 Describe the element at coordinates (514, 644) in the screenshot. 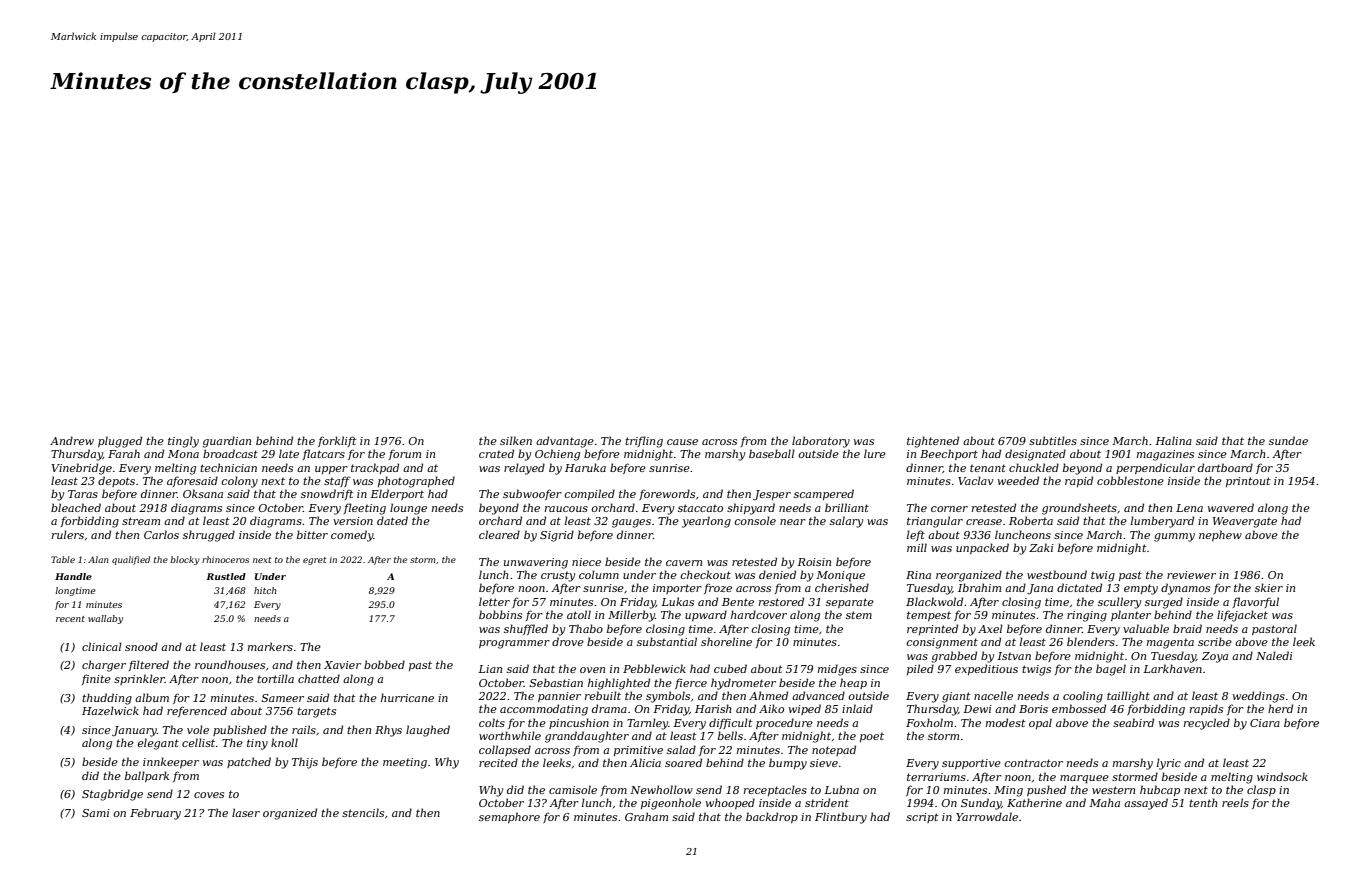

I see `programmer` at that location.
